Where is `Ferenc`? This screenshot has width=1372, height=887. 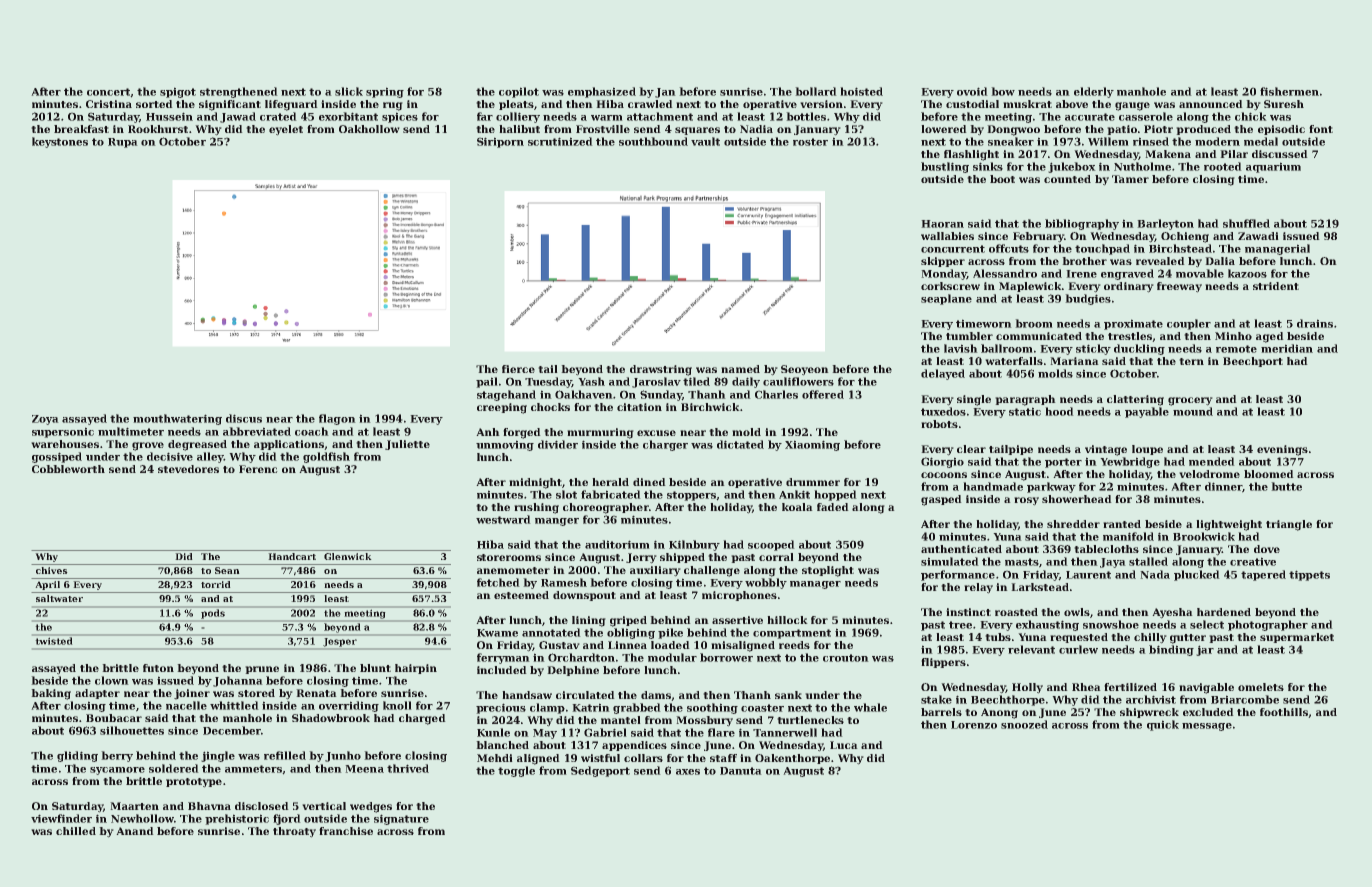 Ferenc is located at coordinates (258, 469).
